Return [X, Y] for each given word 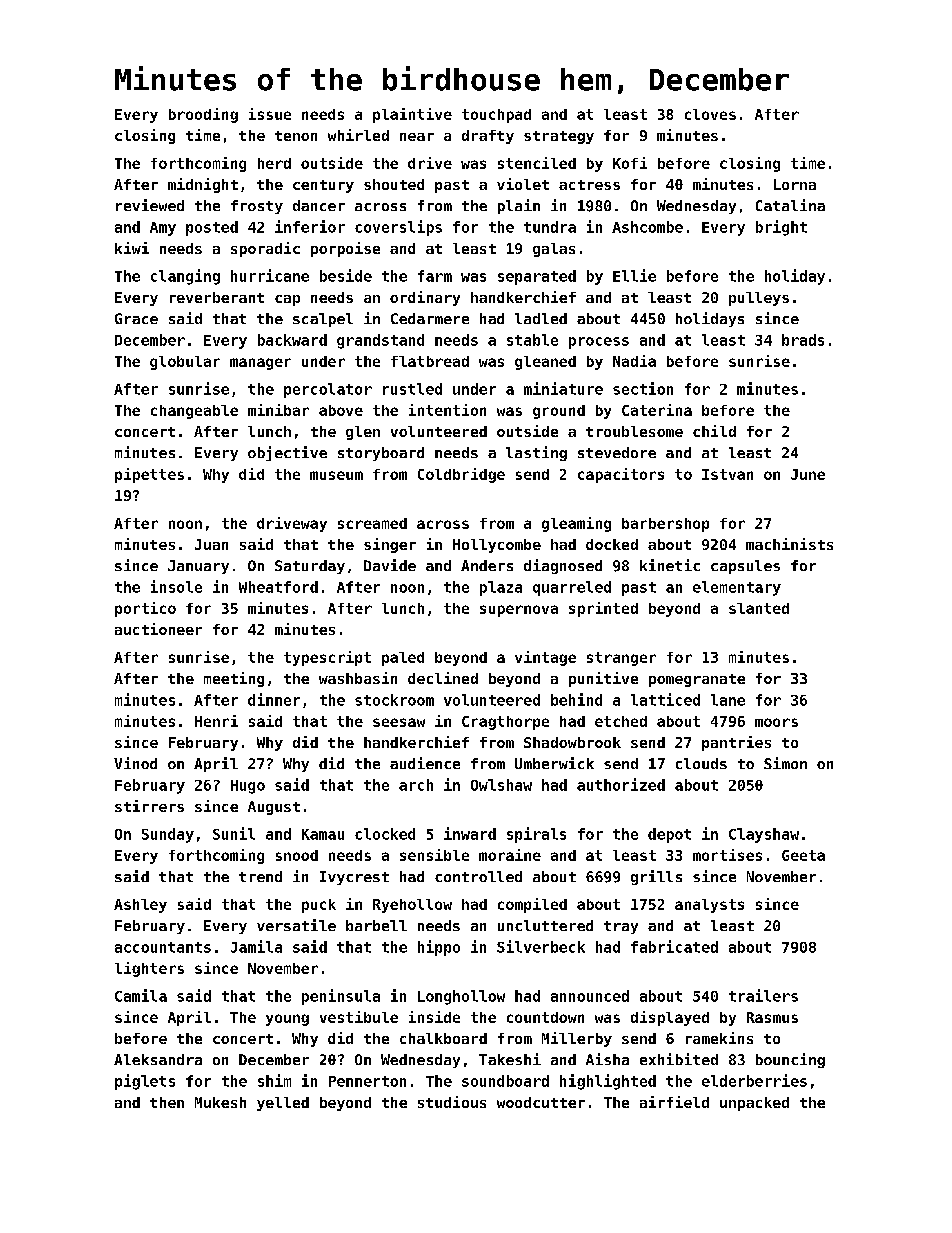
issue [270, 114]
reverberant [217, 297]
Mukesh [220, 1102]
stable [532, 340]
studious [452, 1102]
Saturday [310, 567]
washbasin [358, 678]
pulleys [759, 299]
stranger [621, 659]
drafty [488, 137]
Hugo [248, 787]
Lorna [795, 184]
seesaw [399, 722]
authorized [621, 784]
